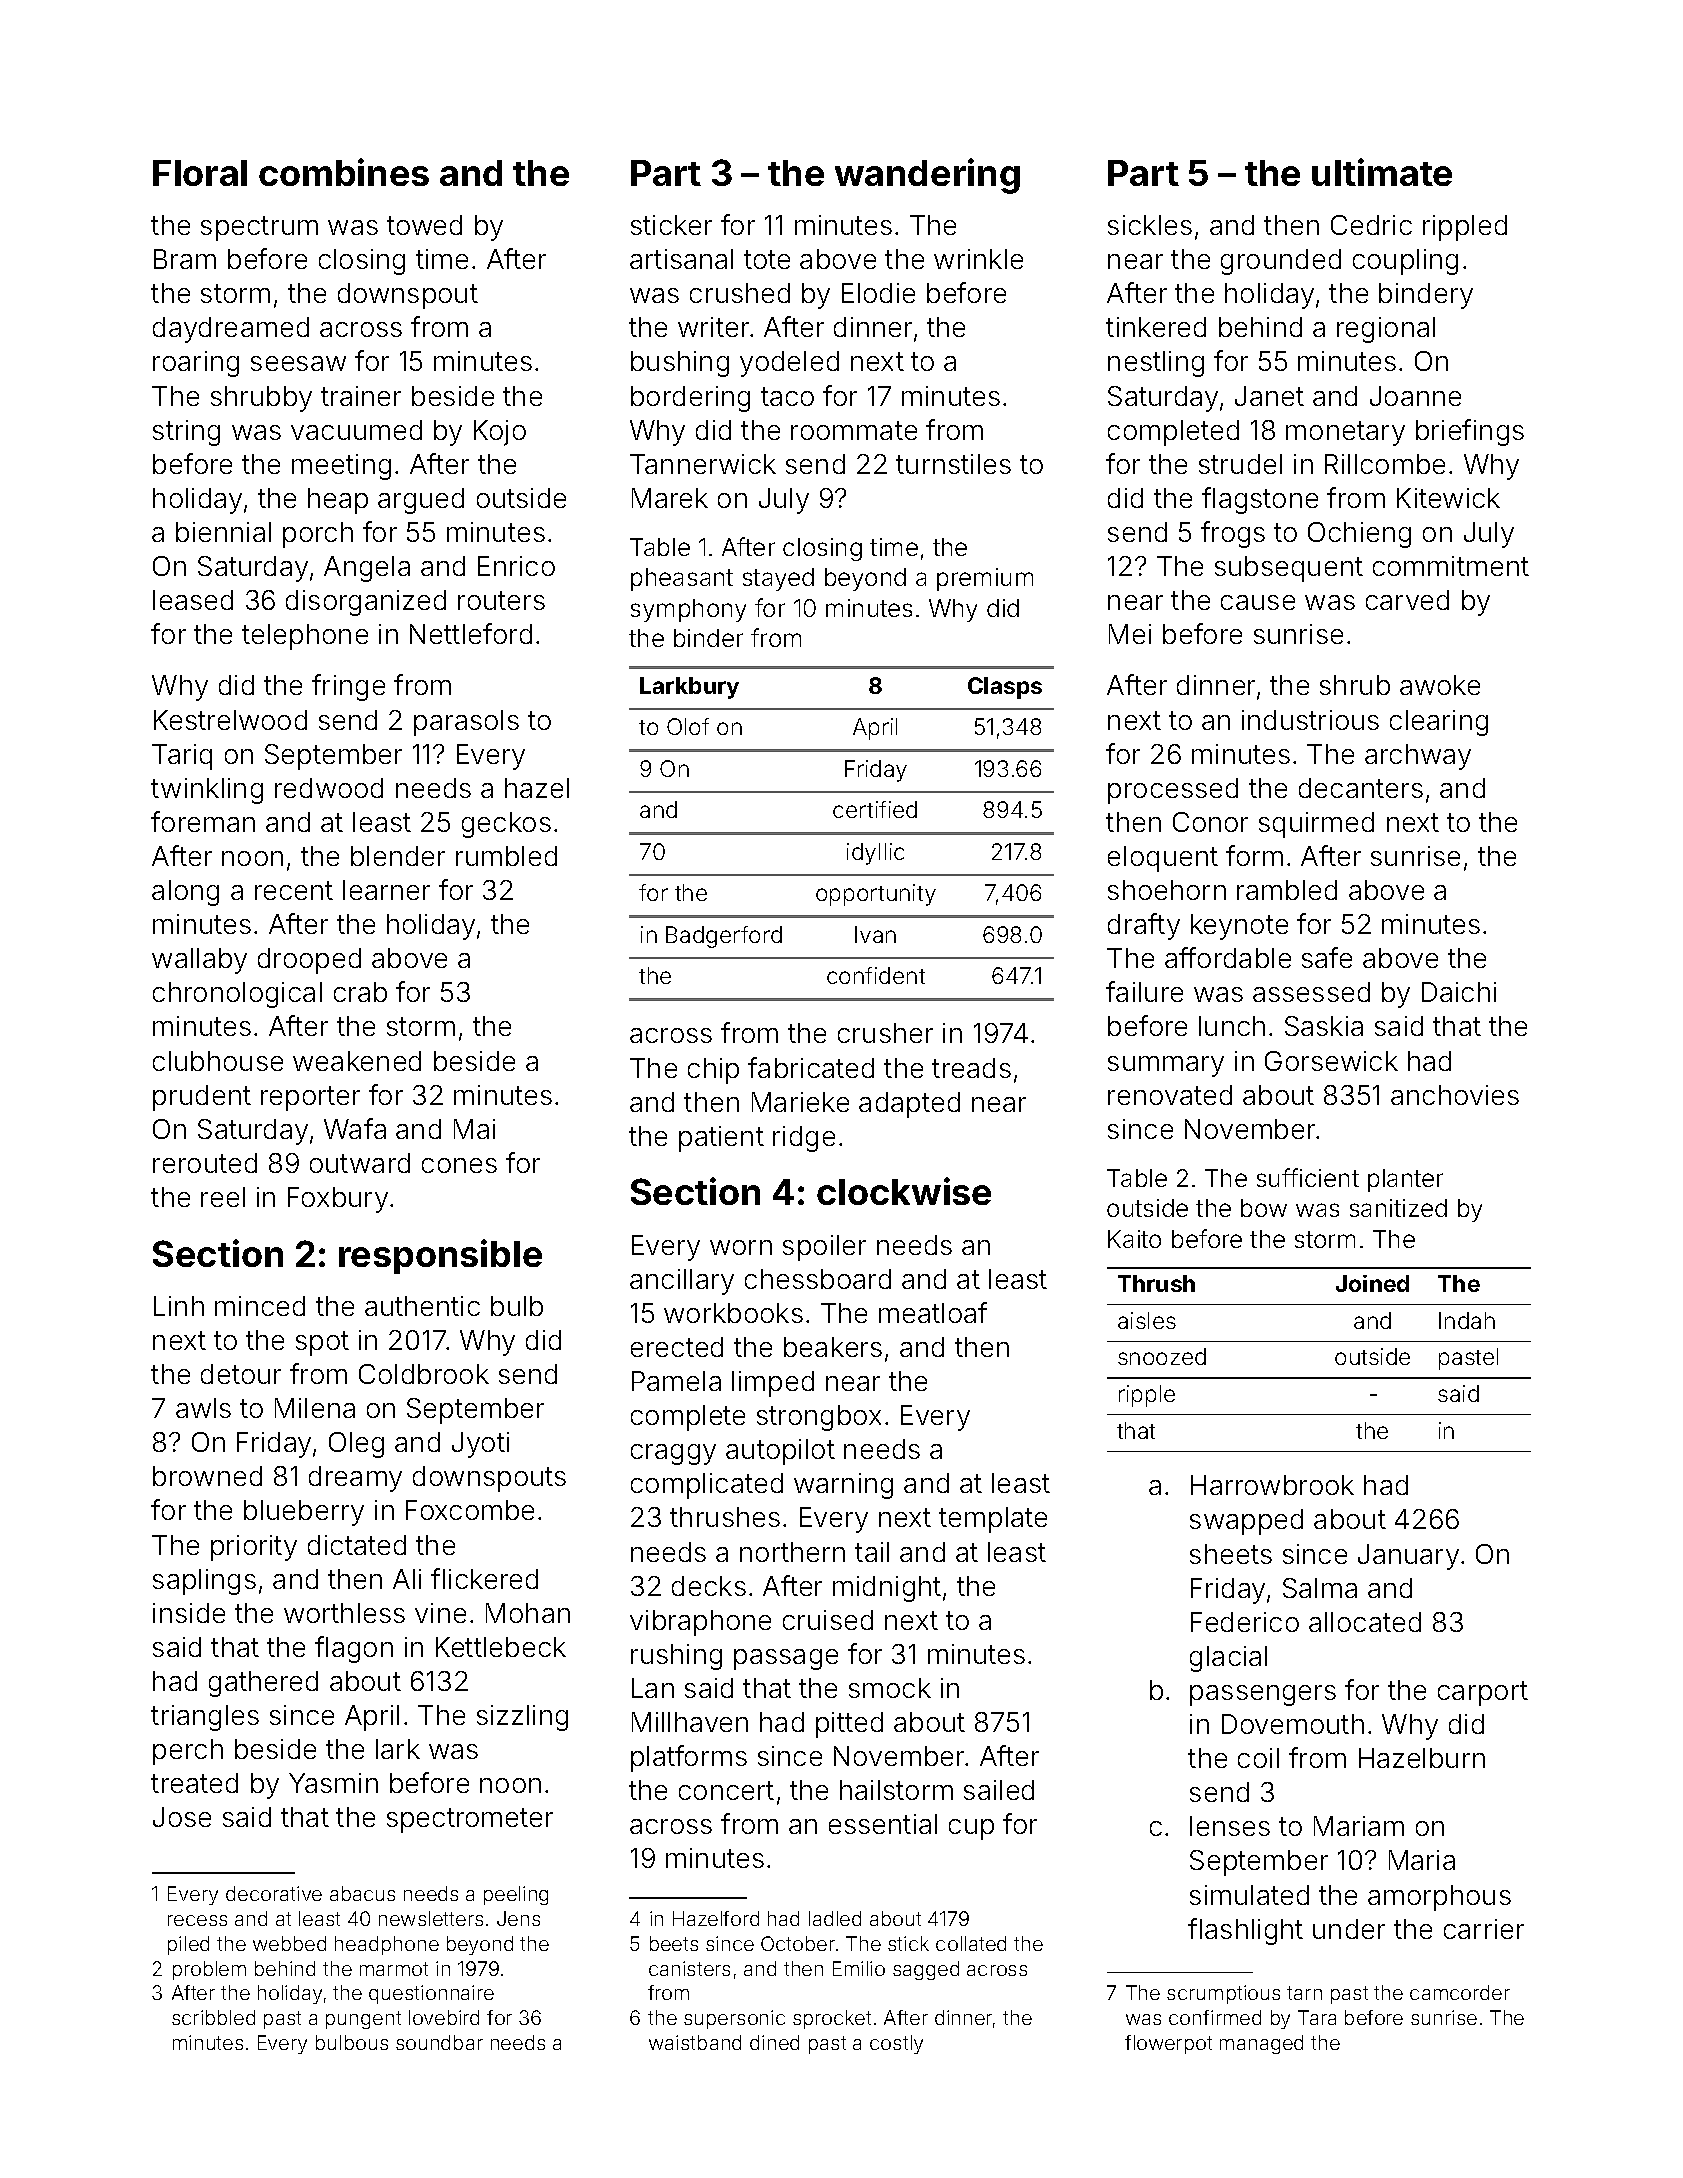 This document has width=1683, height=2178. Describe the element at coordinates (1470, 432) in the document. I see `briefings` at that location.
